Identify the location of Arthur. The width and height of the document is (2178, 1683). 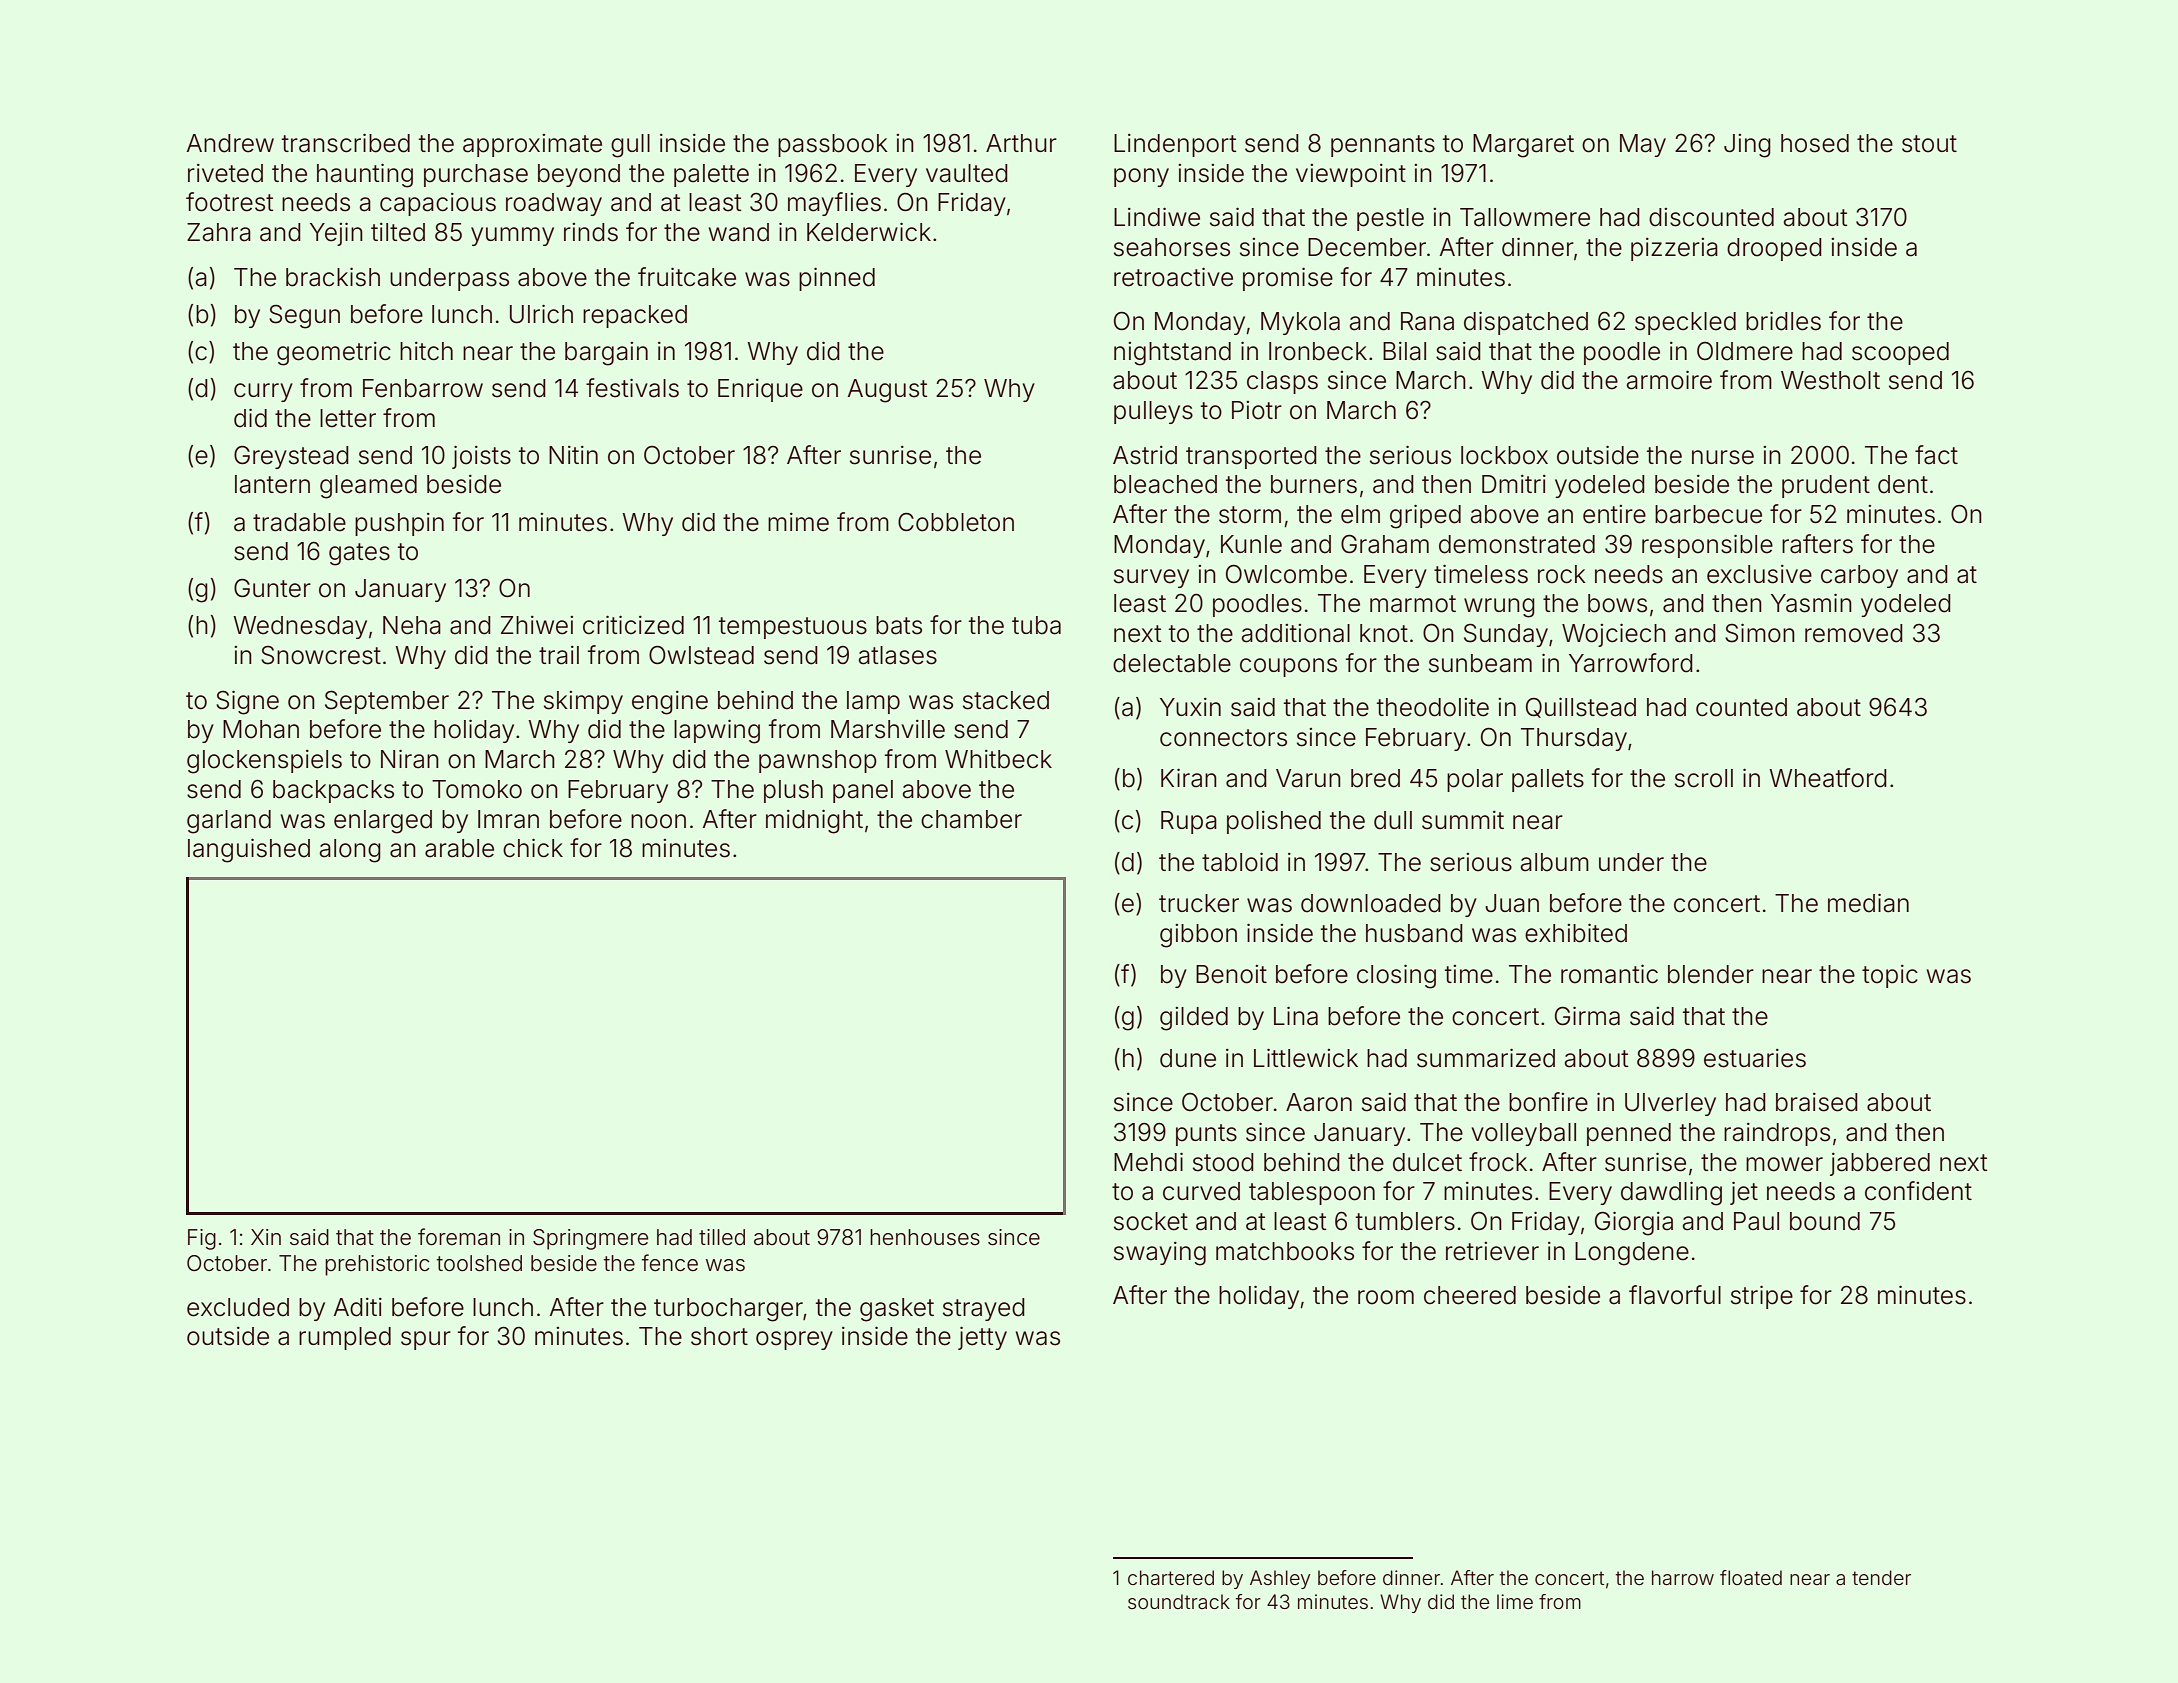
(1021, 143).
